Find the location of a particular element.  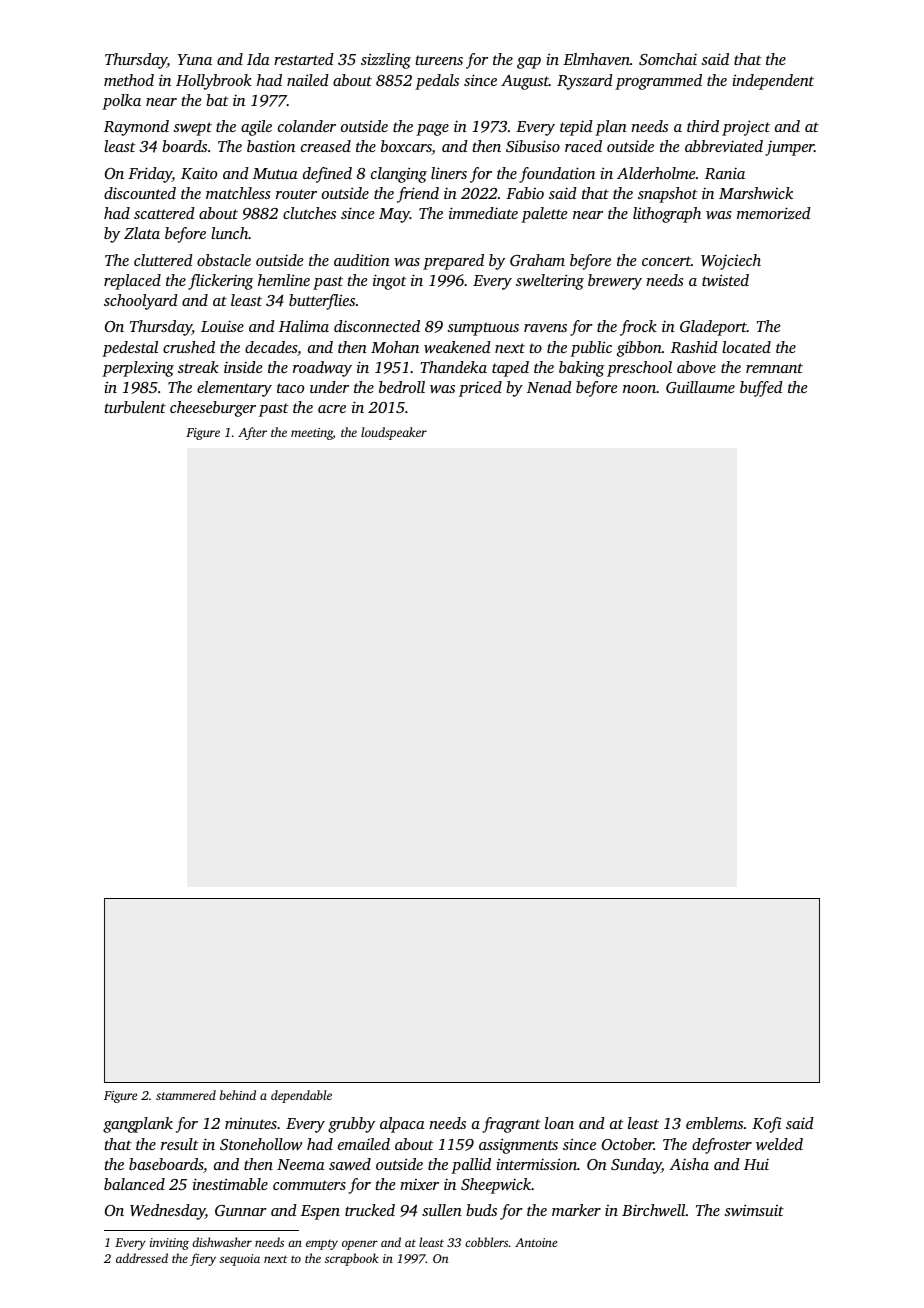

sequoia is located at coordinates (240, 1260).
